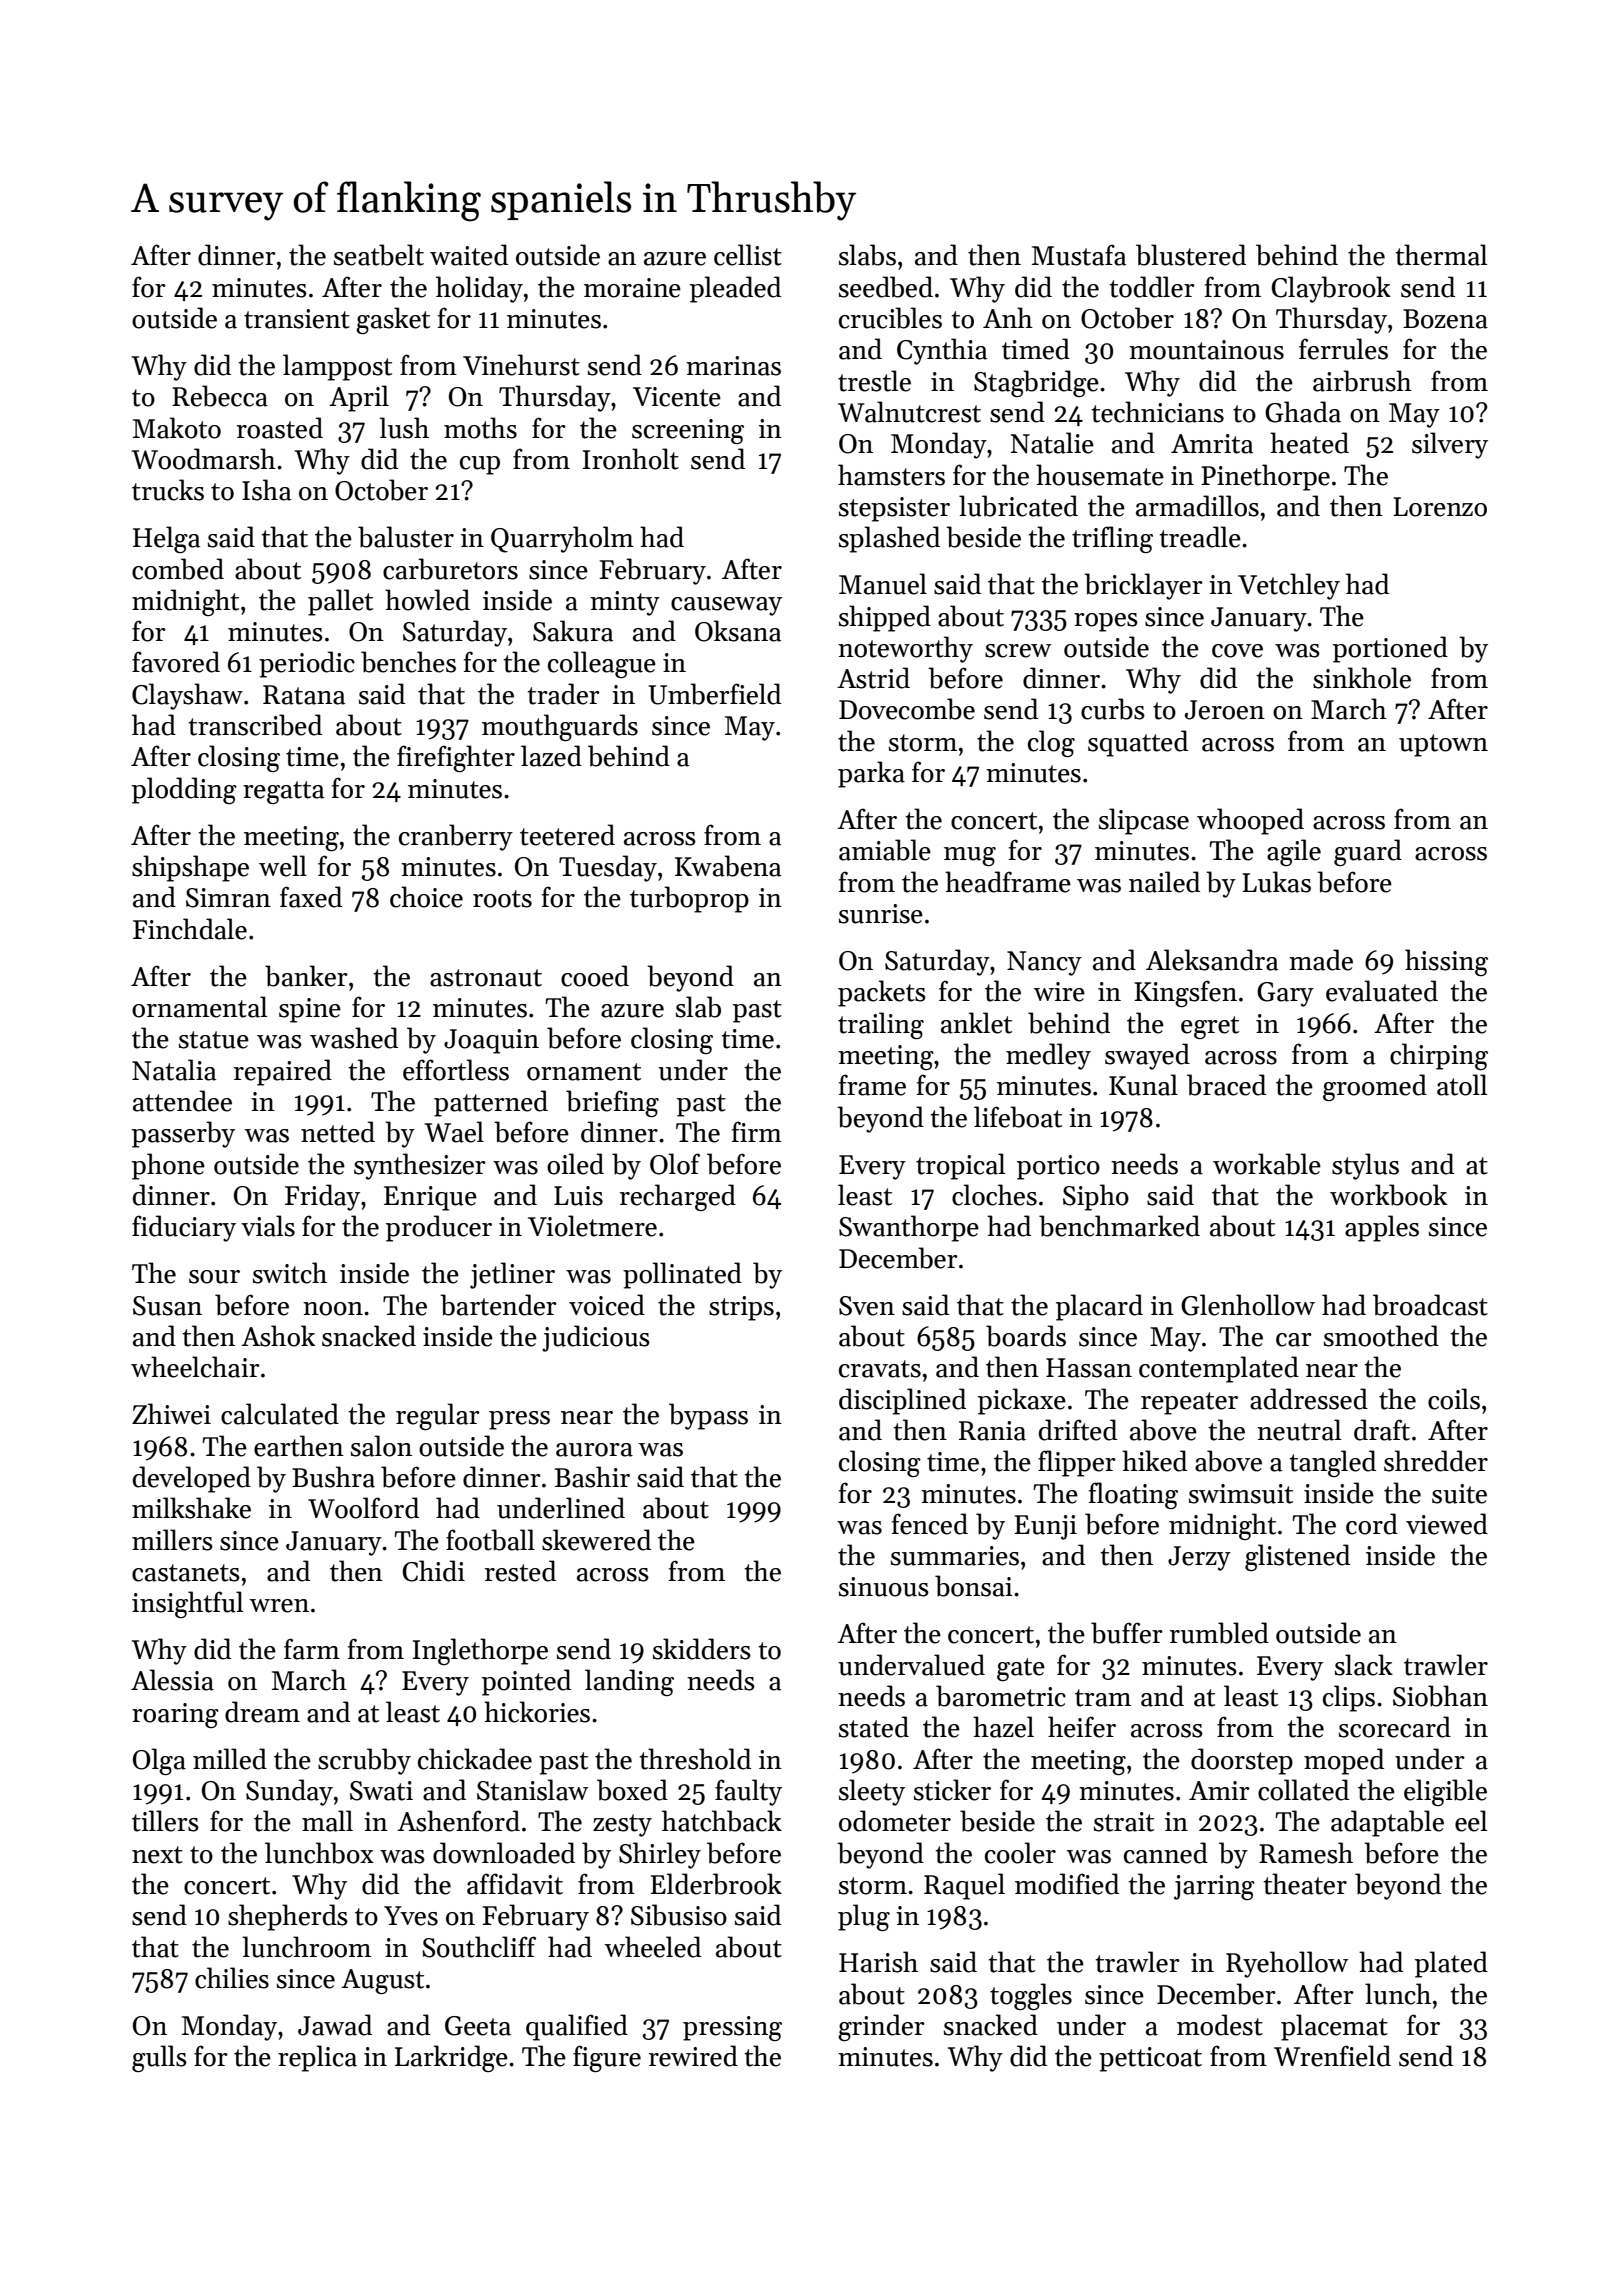 The image size is (1620, 2292). Describe the element at coordinates (883, 584) in the screenshot. I see `Manuel` at that location.
